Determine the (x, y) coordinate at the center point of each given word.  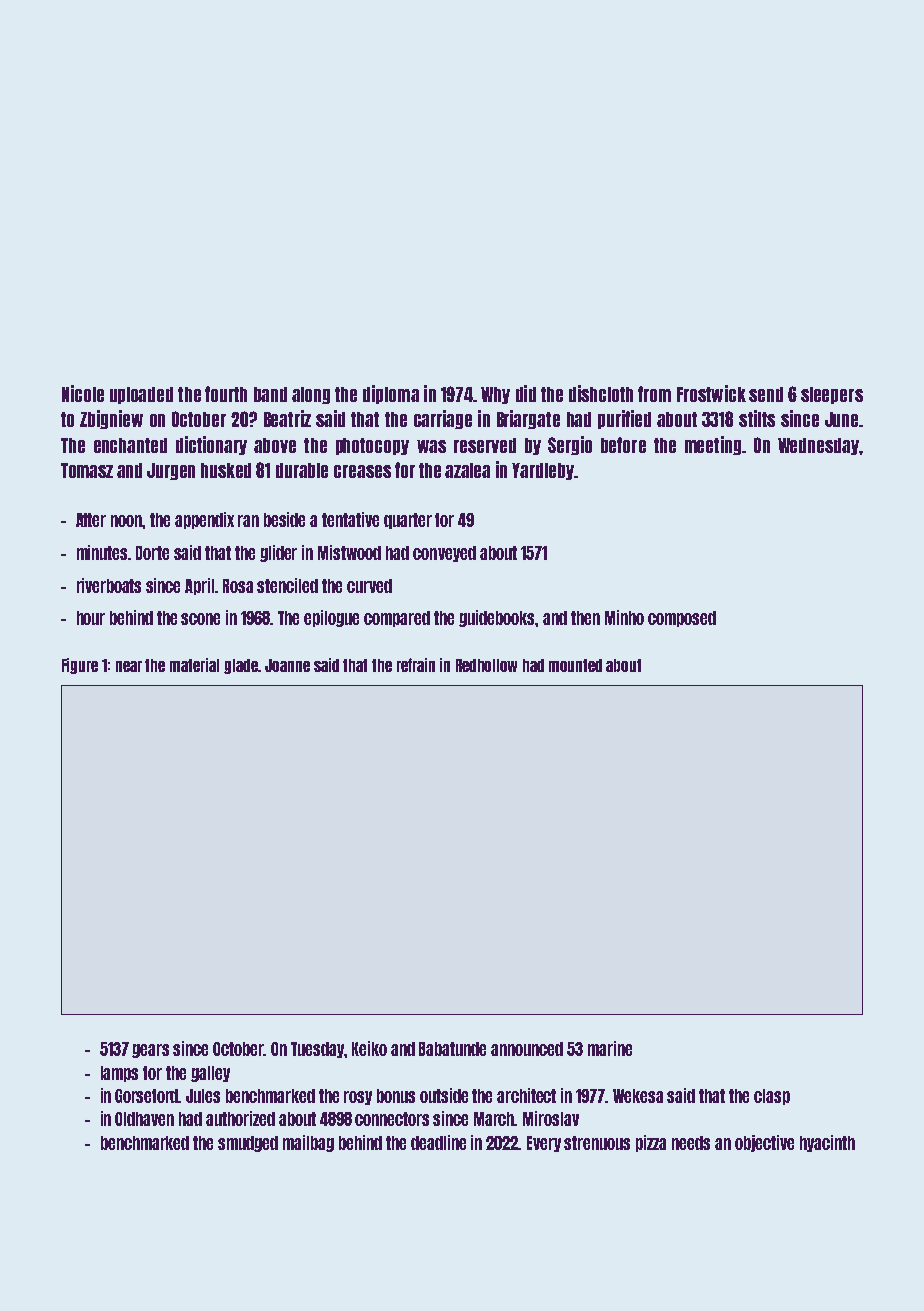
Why (495, 395)
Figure (80, 666)
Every (544, 1144)
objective (764, 1143)
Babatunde (452, 1049)
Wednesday (818, 446)
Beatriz (287, 418)
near (129, 666)
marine (610, 1048)
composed (682, 619)
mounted (575, 665)
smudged (248, 1144)
